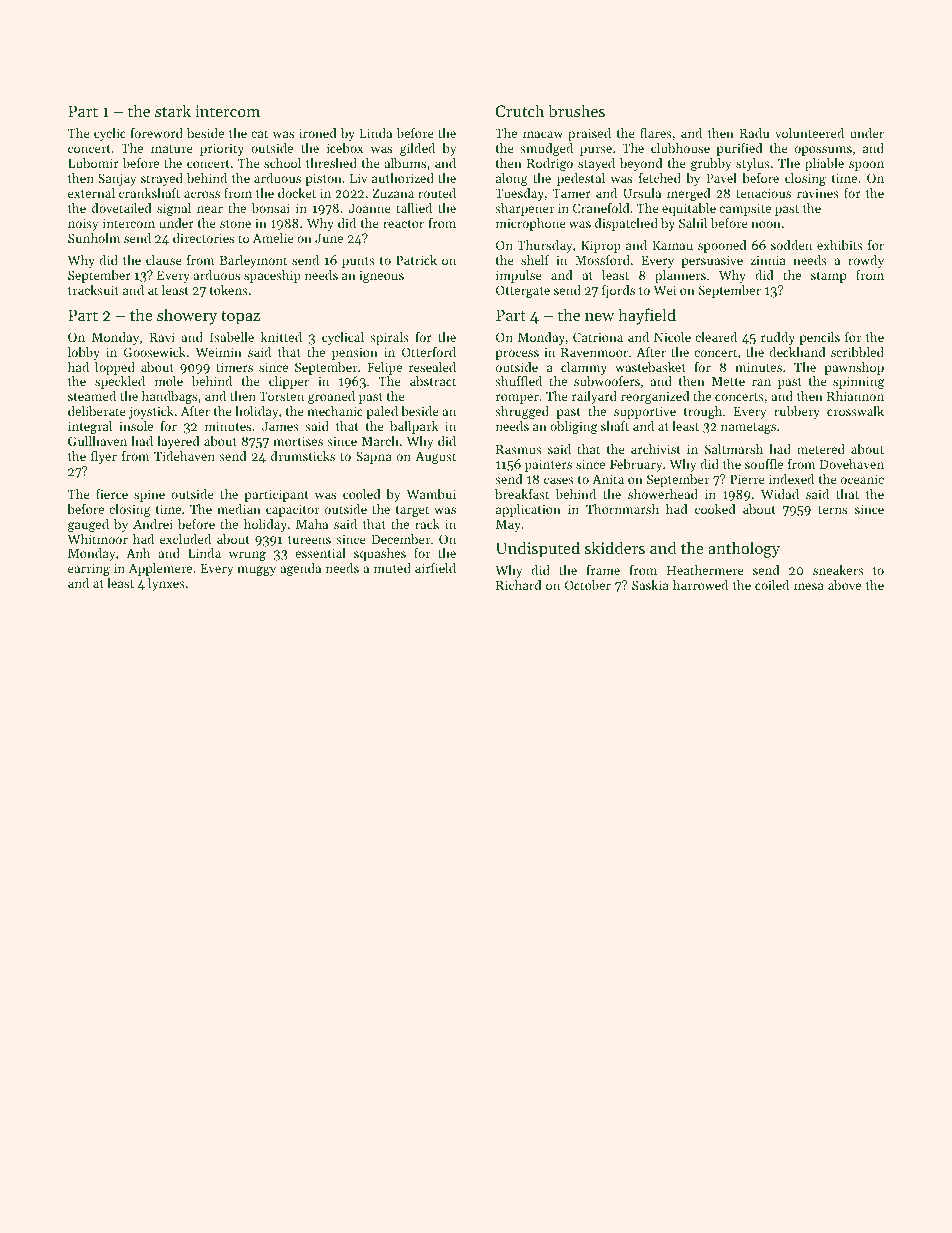 Image resolution: width=952 pixels, height=1233 pixels. I want to click on Crutch, so click(520, 110).
